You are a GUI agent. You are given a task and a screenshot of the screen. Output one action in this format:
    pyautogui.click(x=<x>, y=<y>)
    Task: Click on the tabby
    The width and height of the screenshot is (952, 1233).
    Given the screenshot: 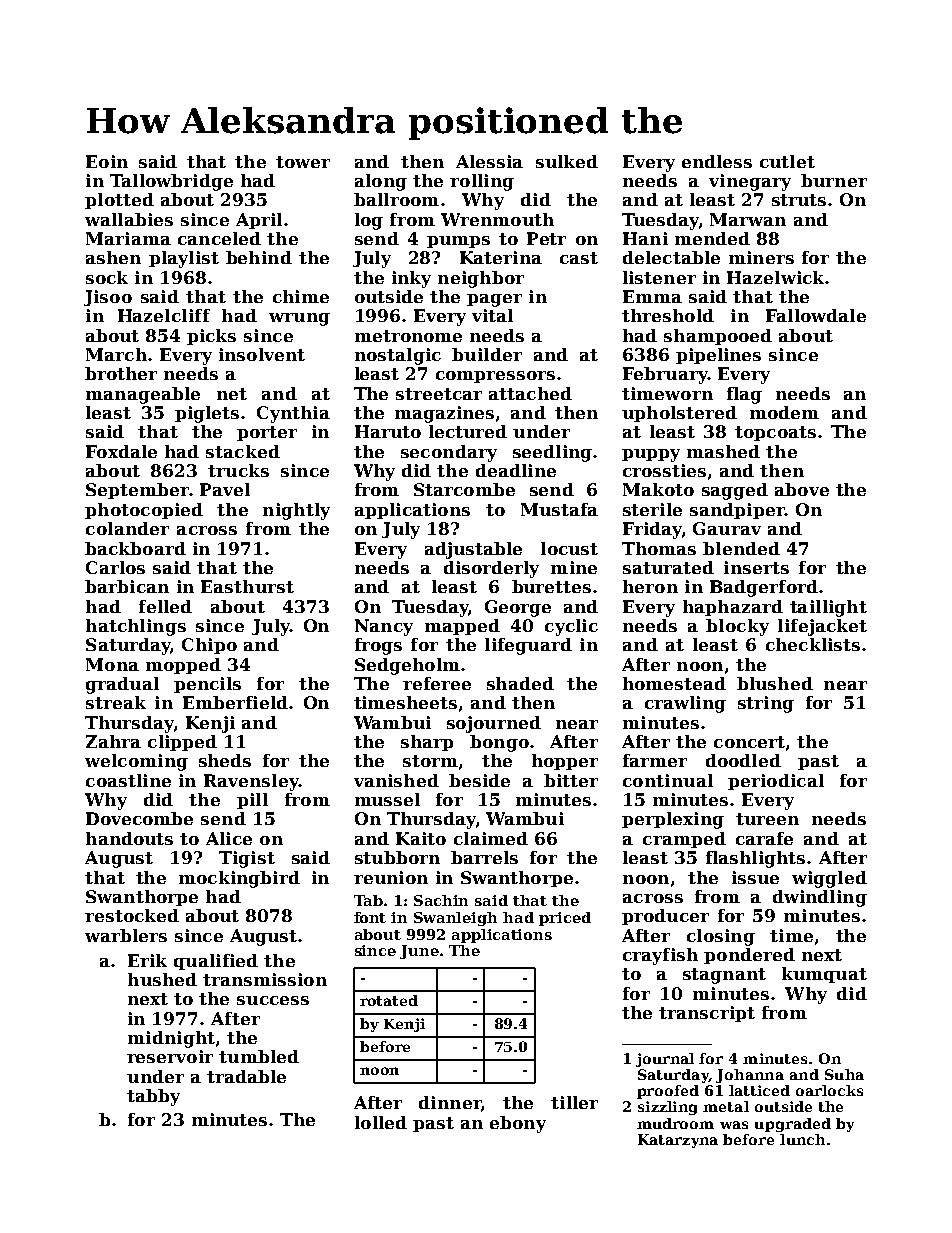 What is the action you would take?
    pyautogui.click(x=153, y=1097)
